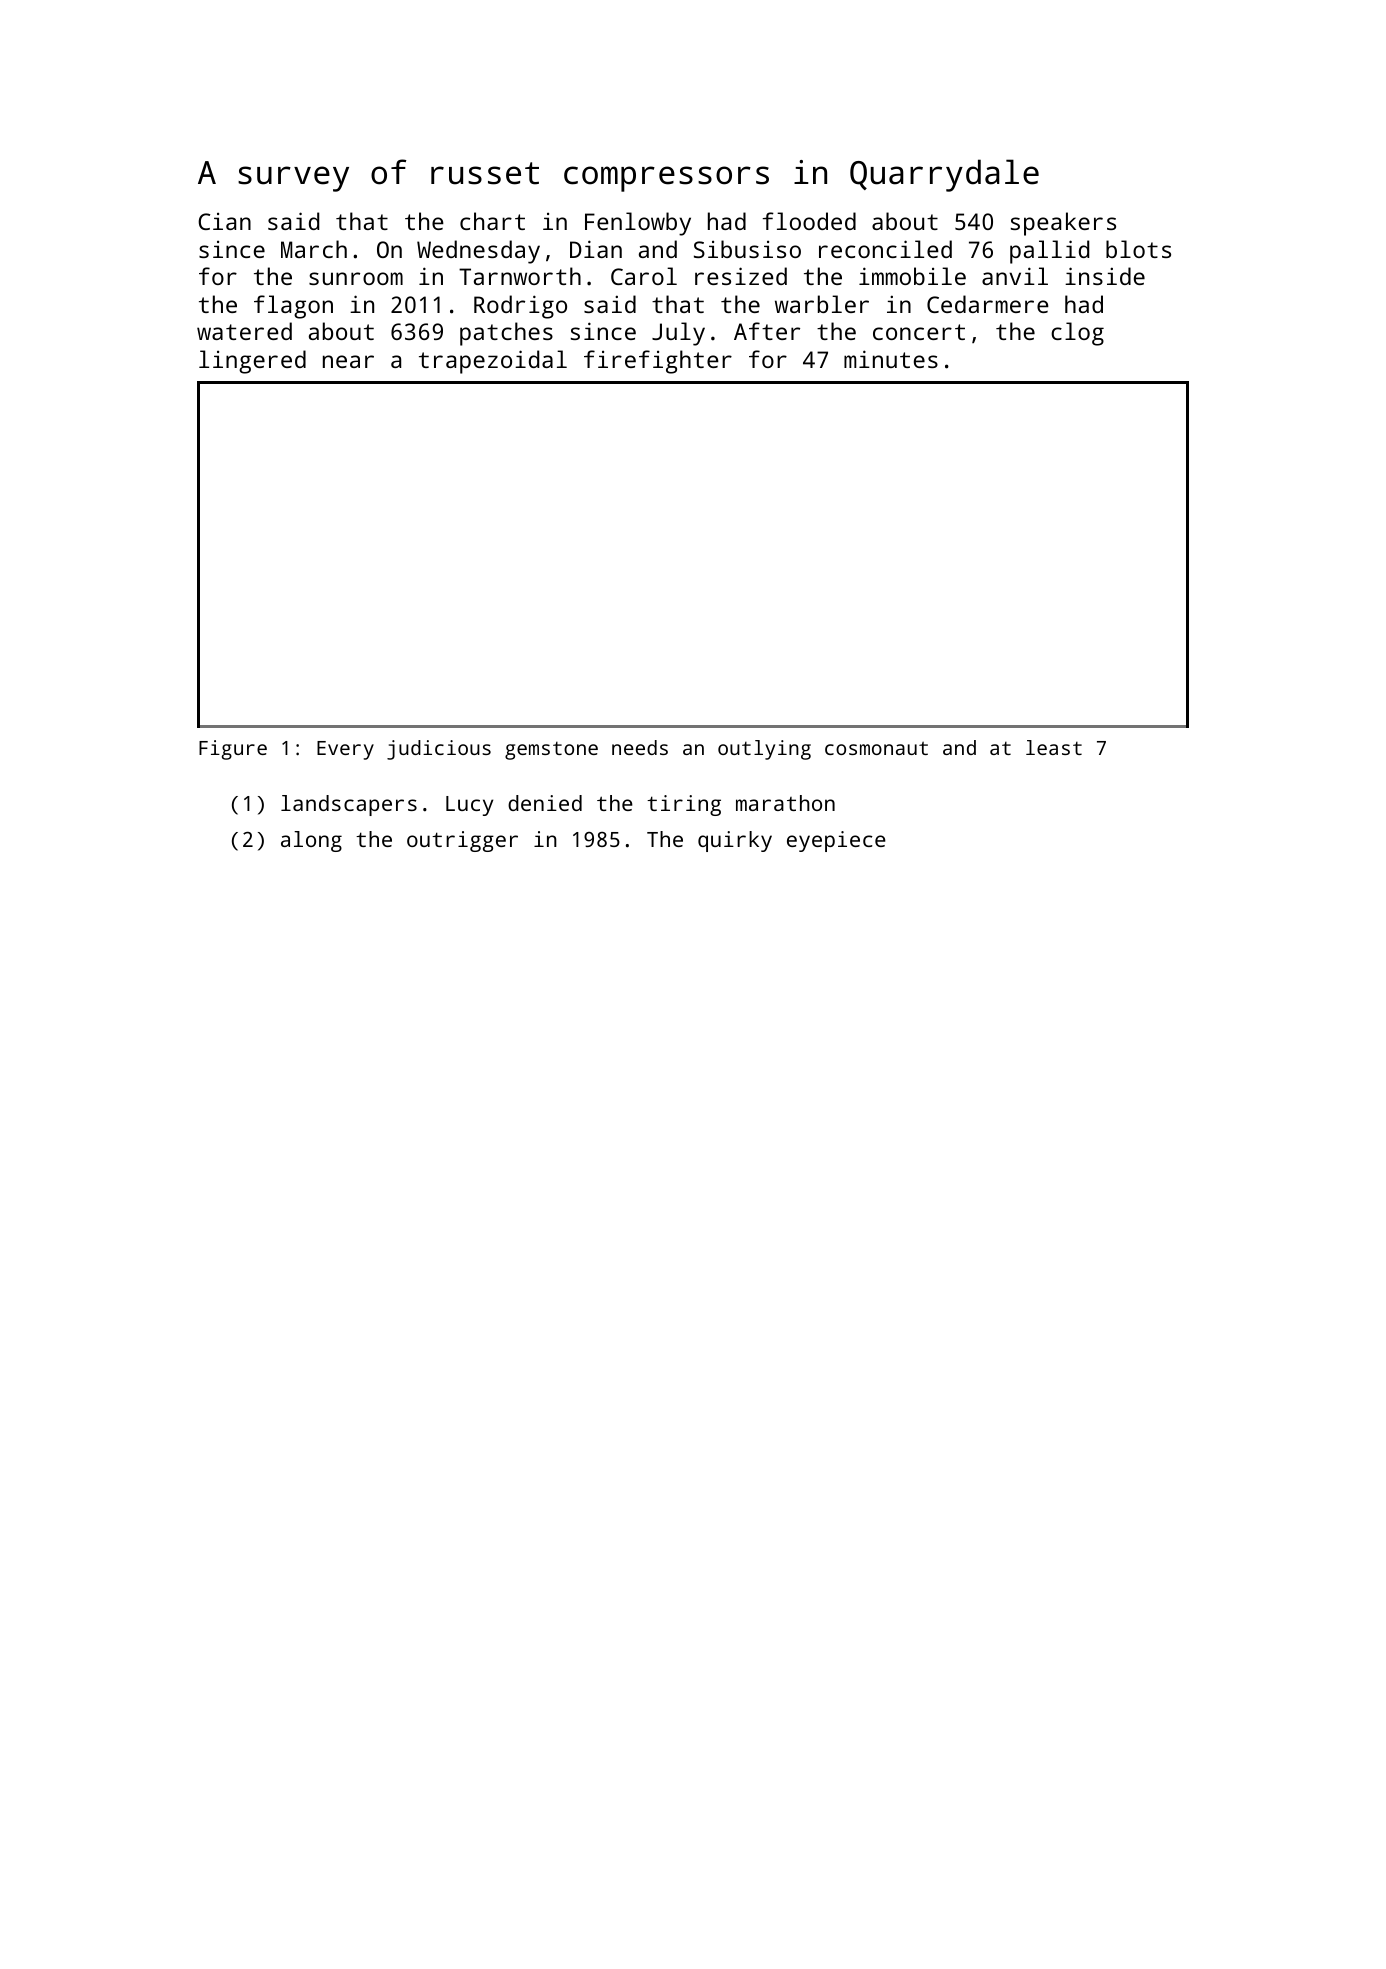  Describe the element at coordinates (478, 252) in the page. I see `Wednesday` at that location.
